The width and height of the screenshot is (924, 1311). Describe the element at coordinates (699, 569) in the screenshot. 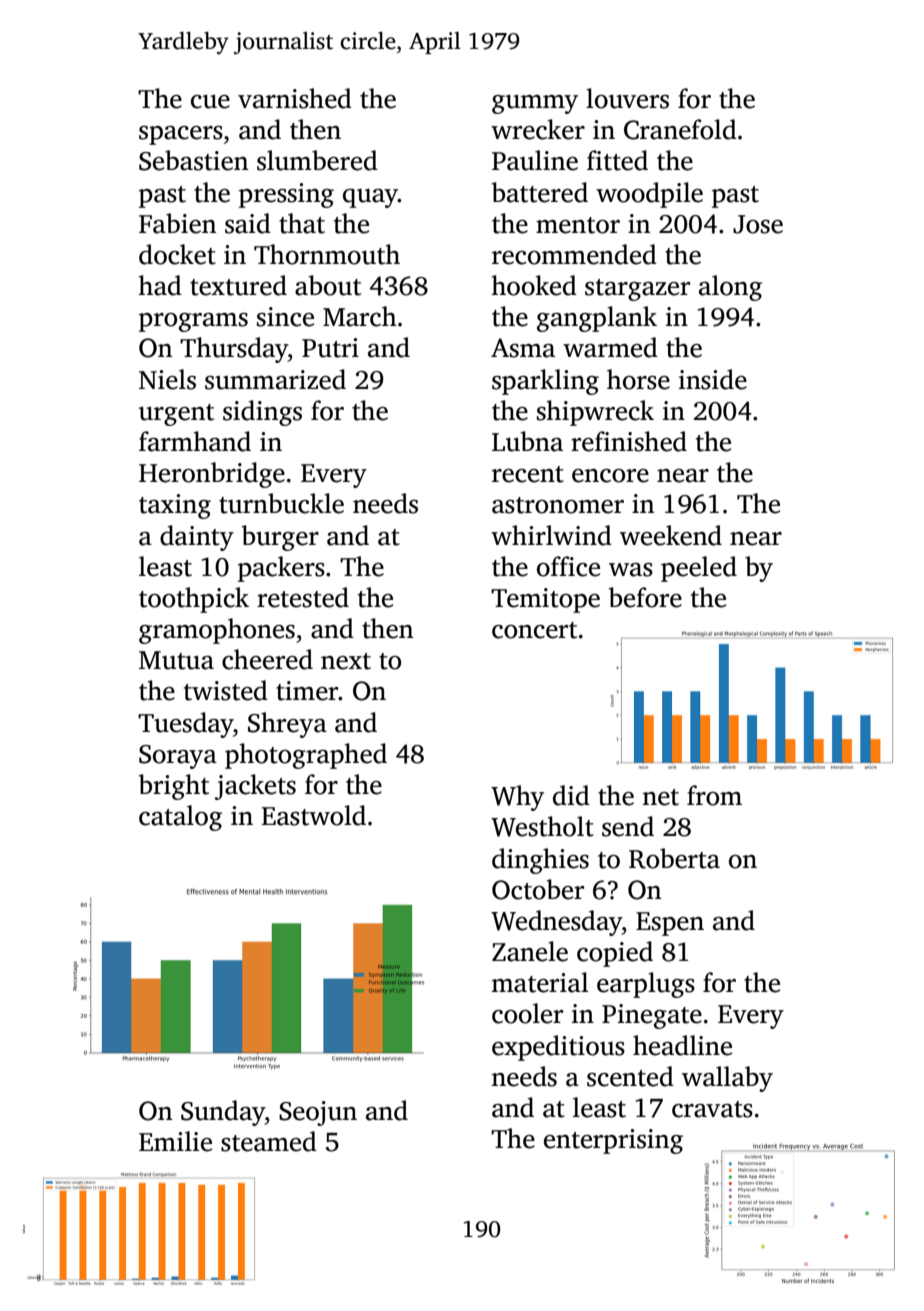

I see `peeled` at that location.
